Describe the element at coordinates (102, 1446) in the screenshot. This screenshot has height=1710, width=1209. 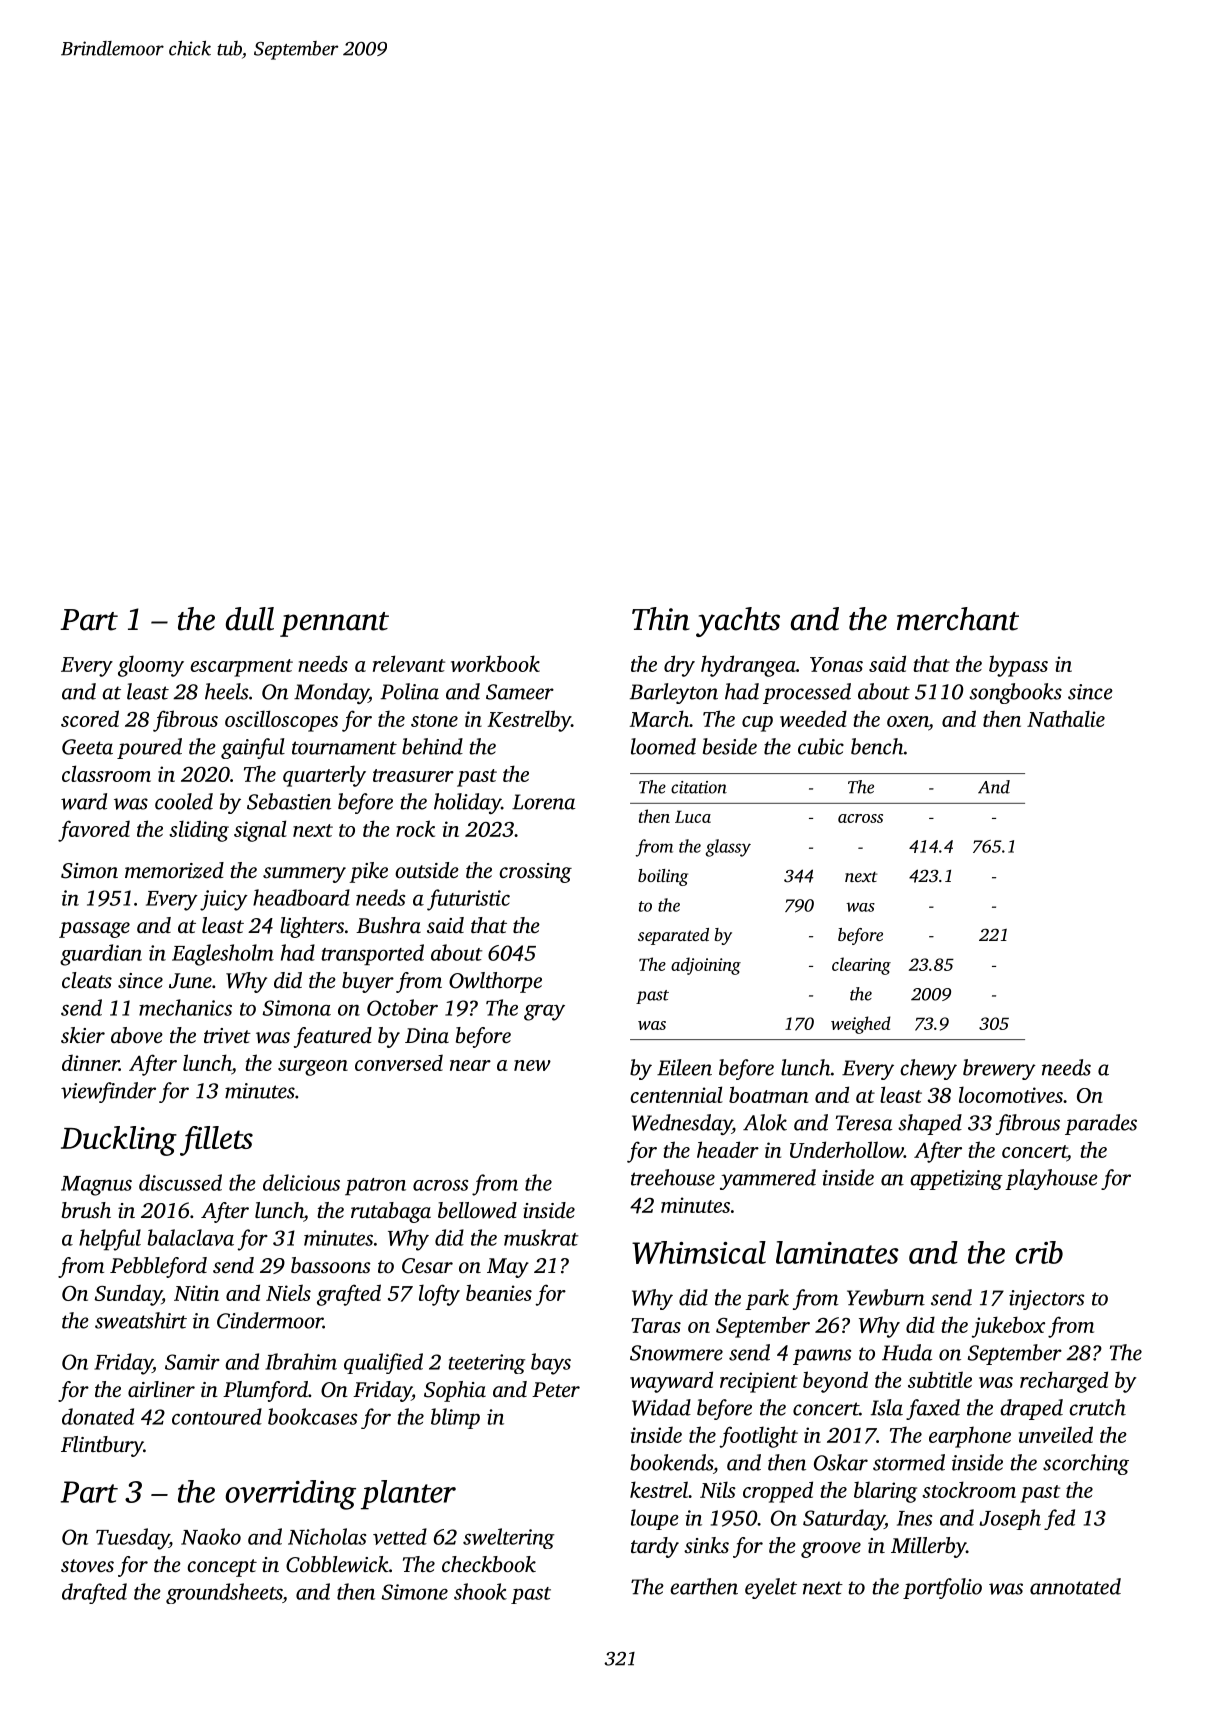
I see `Flintbury` at that location.
